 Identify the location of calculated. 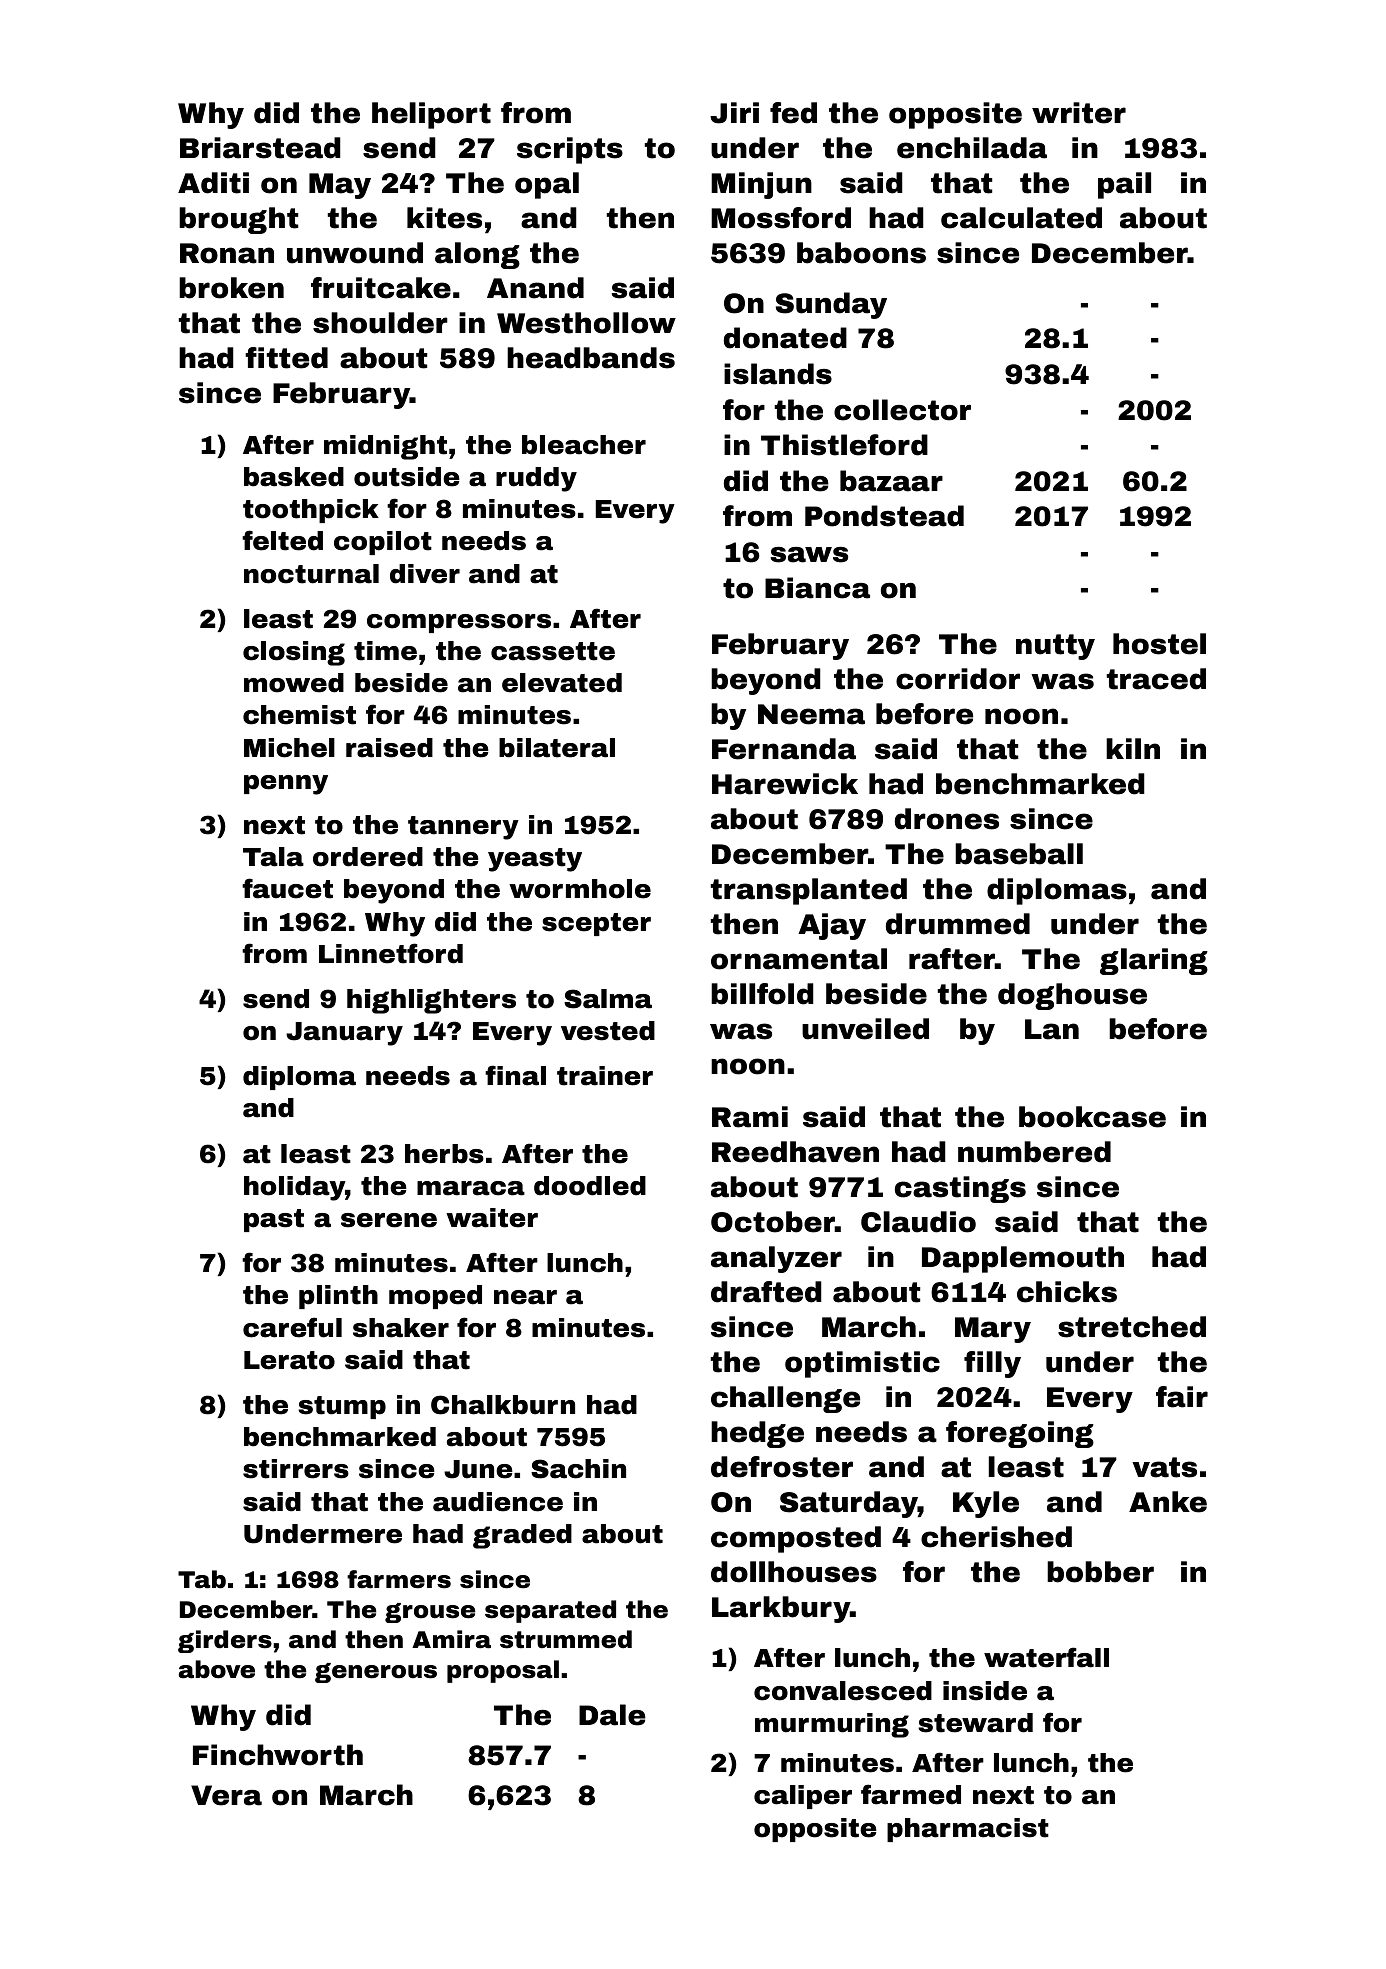
(1021, 218).
